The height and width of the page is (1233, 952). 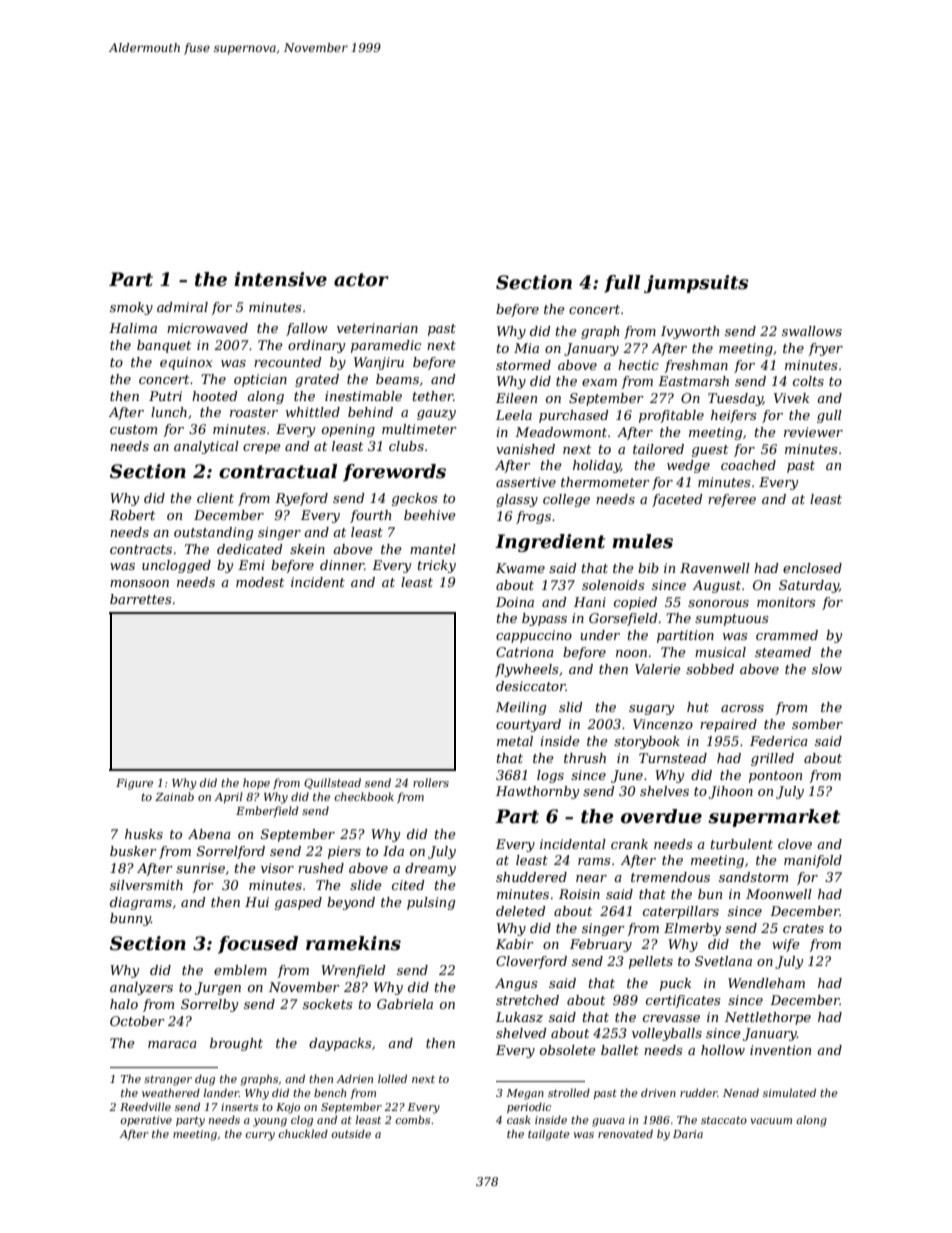 I want to click on Robert, so click(x=132, y=515).
